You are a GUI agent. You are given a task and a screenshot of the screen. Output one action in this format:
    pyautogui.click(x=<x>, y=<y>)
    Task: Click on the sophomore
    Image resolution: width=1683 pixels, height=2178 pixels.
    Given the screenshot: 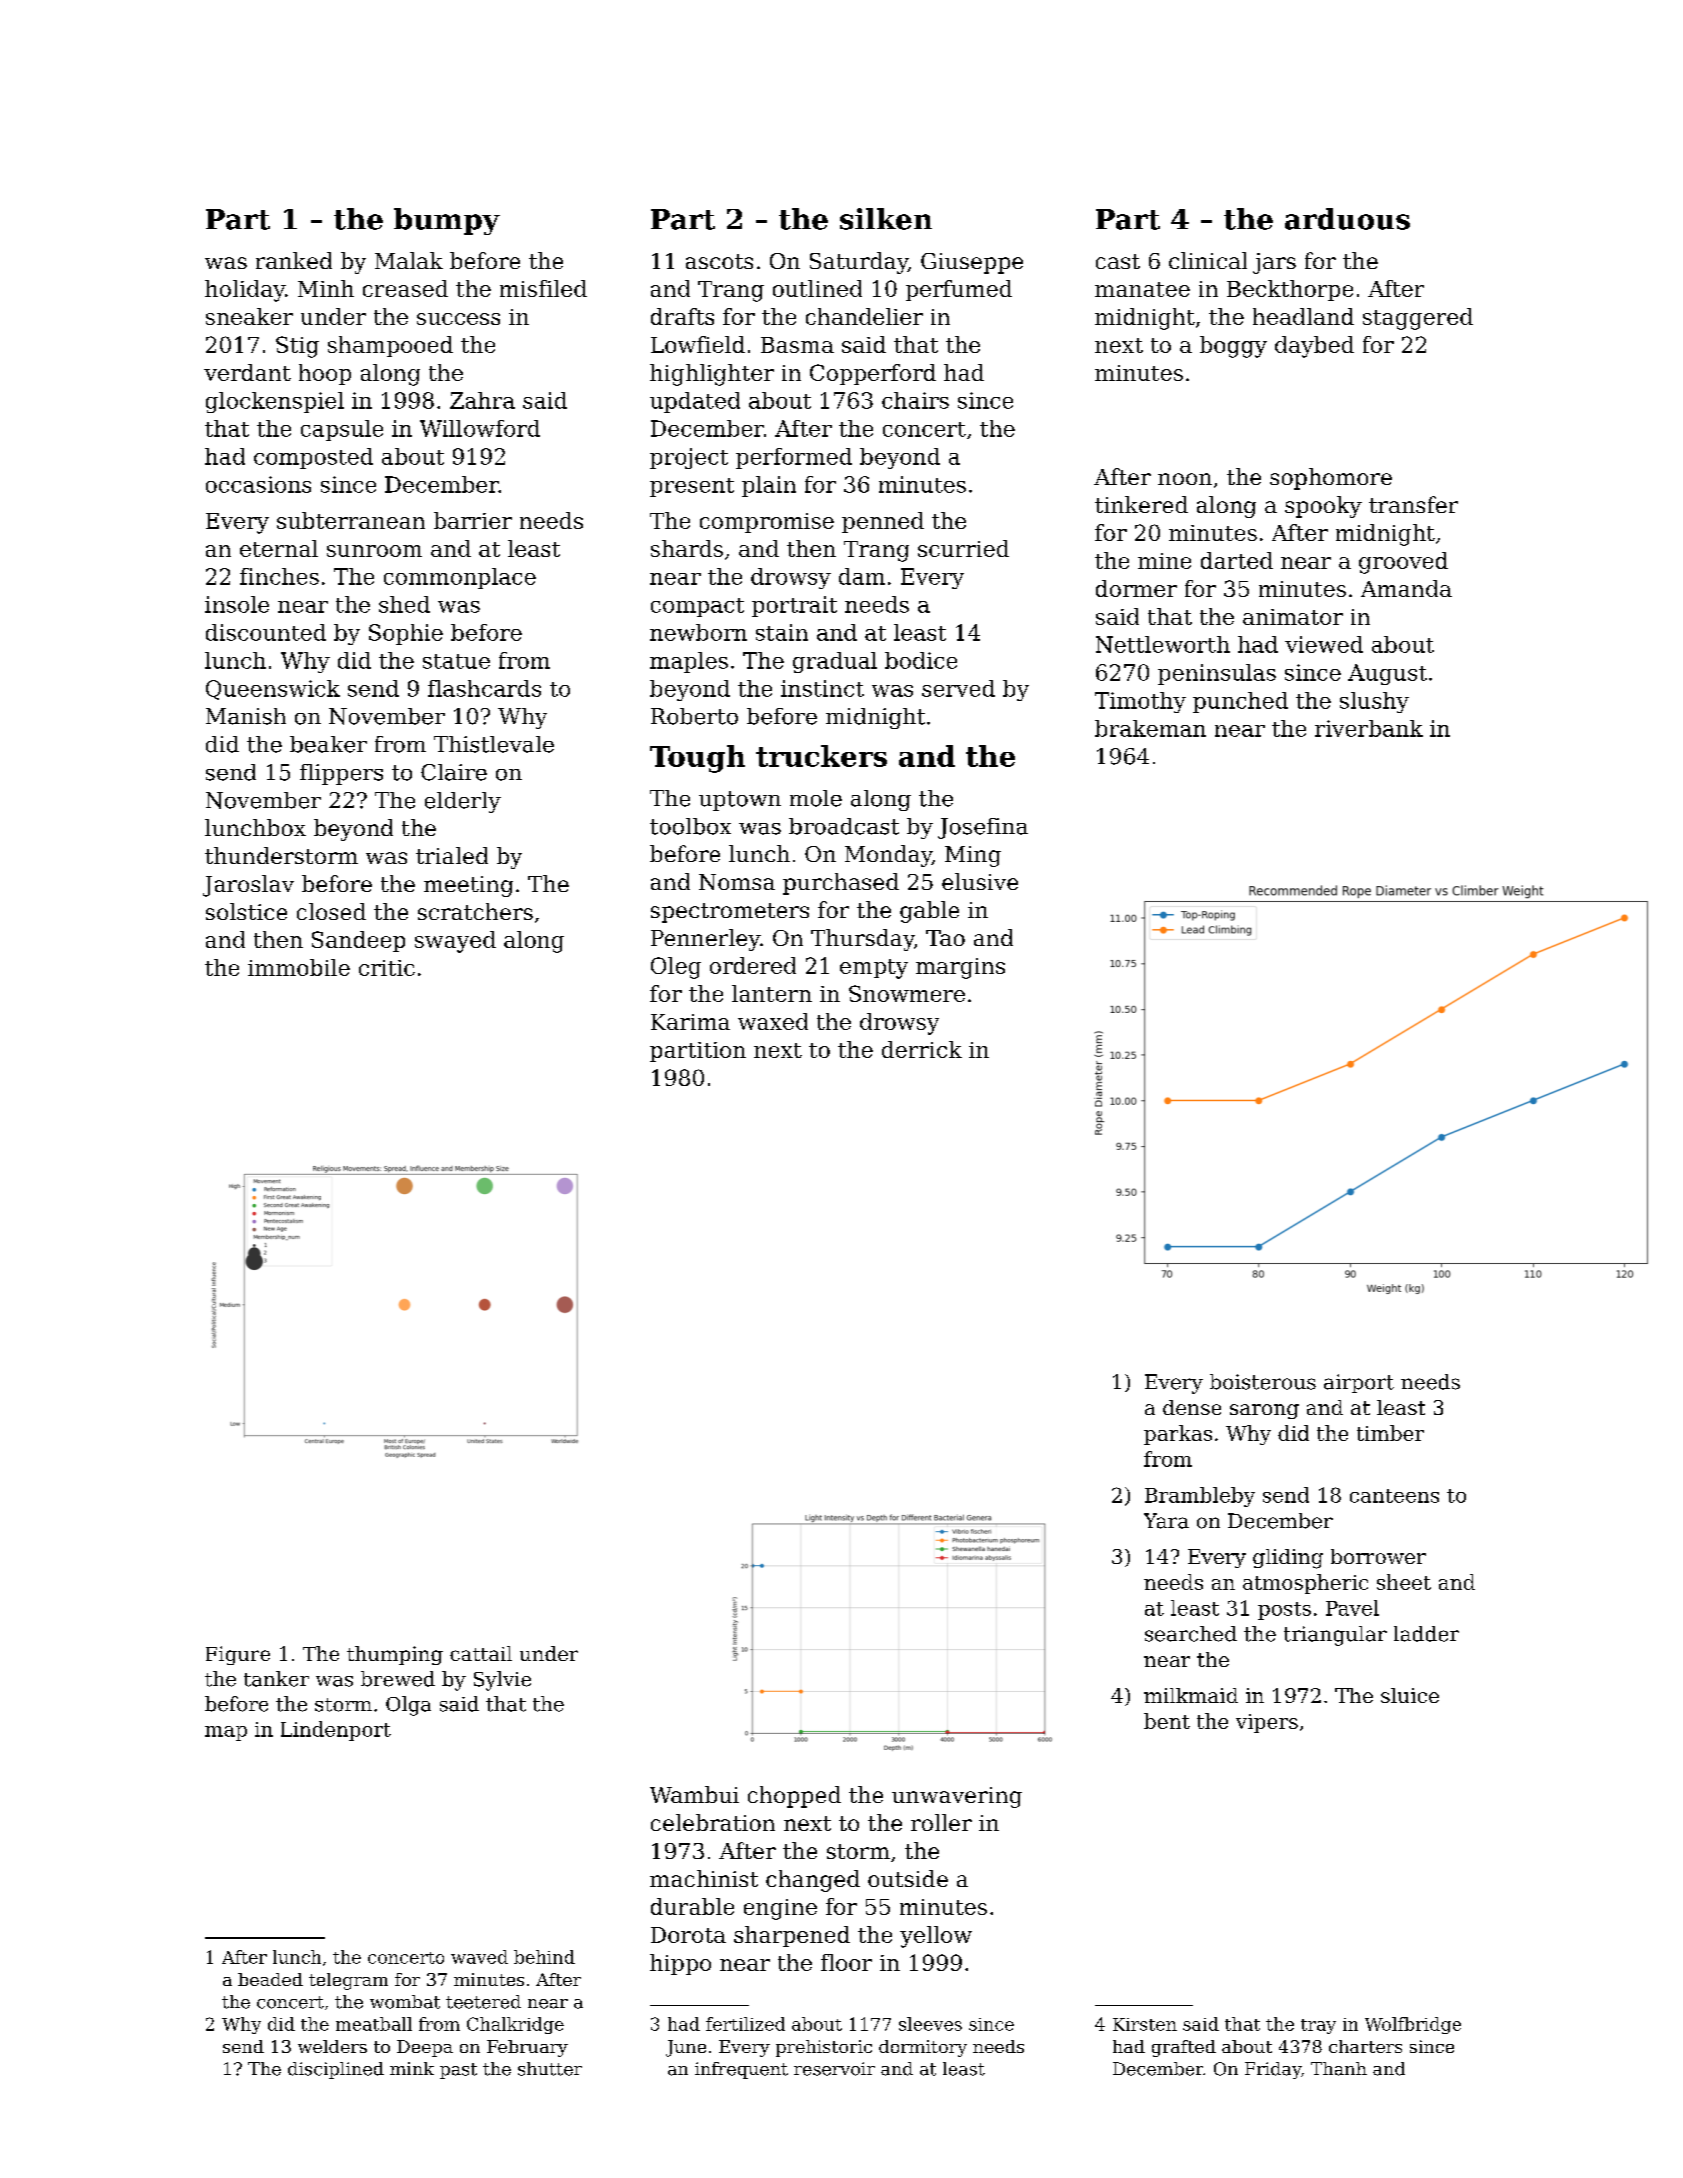 What is the action you would take?
    pyautogui.click(x=1331, y=479)
